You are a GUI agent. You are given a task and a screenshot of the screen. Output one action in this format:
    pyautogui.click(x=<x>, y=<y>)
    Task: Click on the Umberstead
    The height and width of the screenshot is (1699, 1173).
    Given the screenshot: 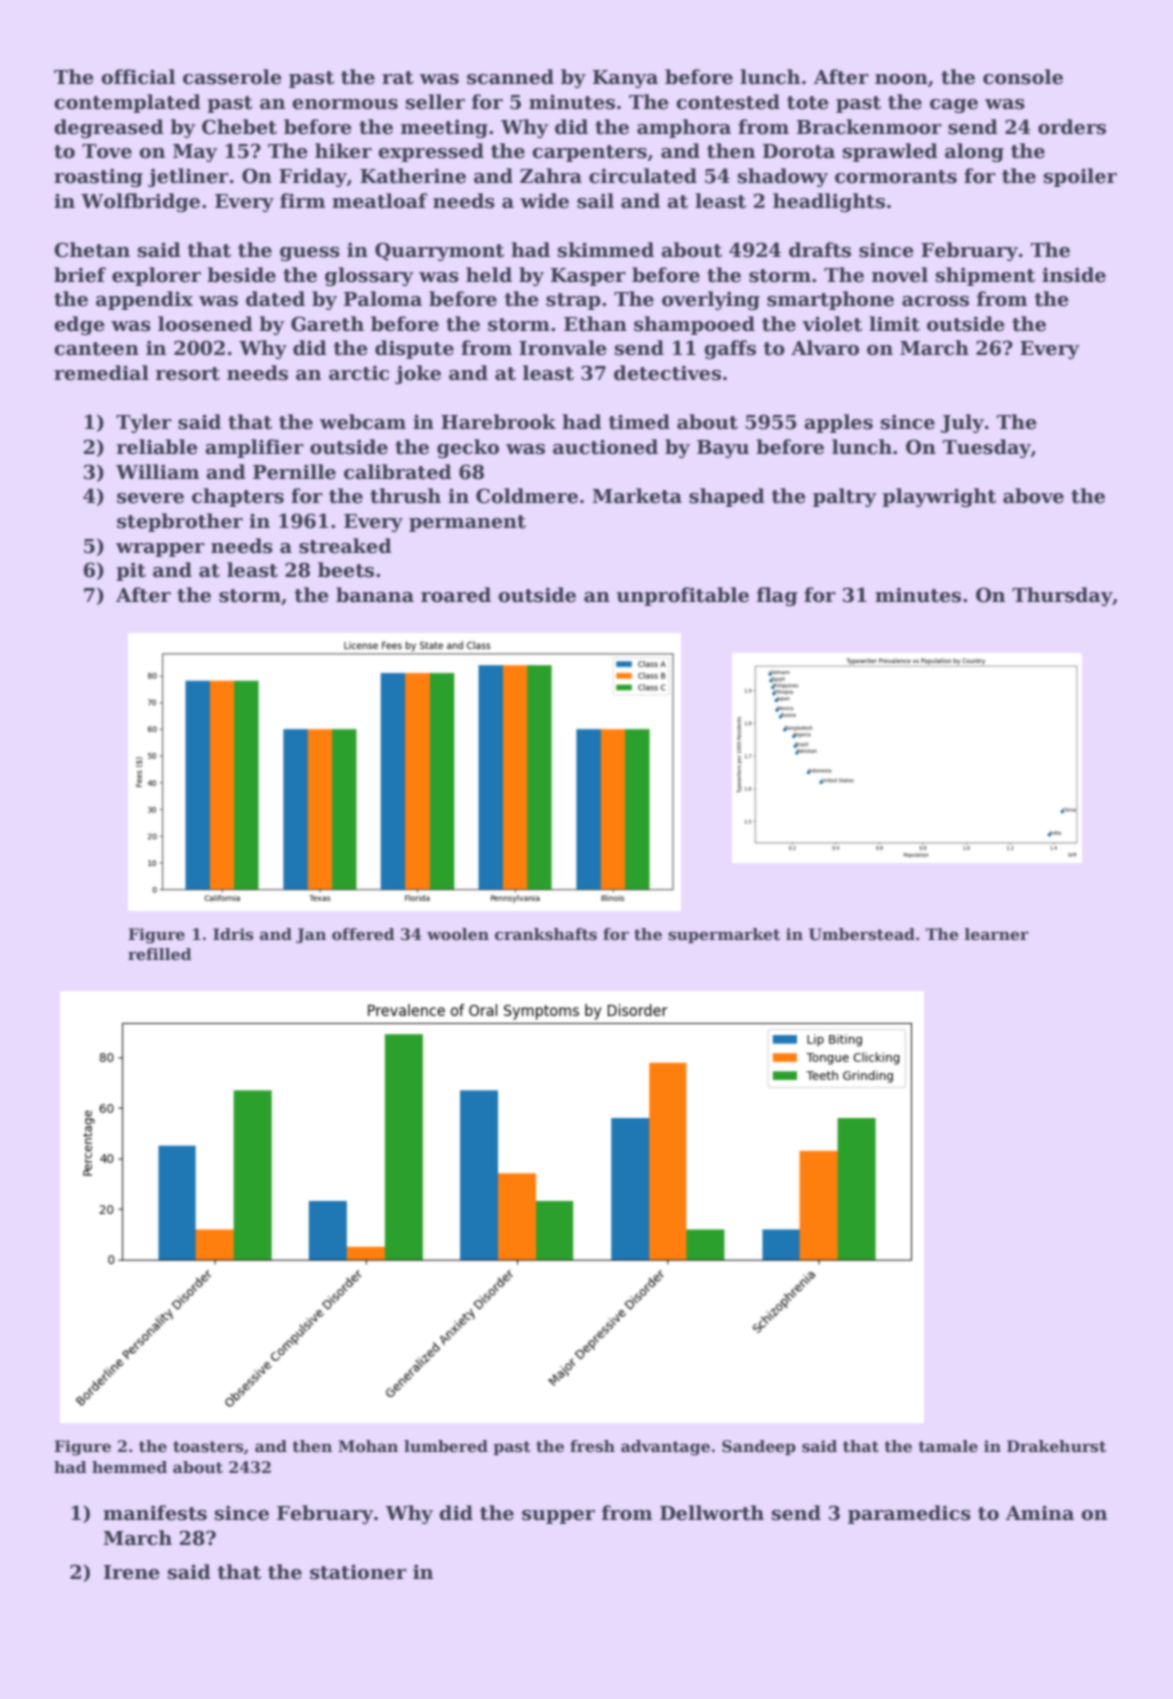 What is the action you would take?
    pyautogui.click(x=862, y=934)
